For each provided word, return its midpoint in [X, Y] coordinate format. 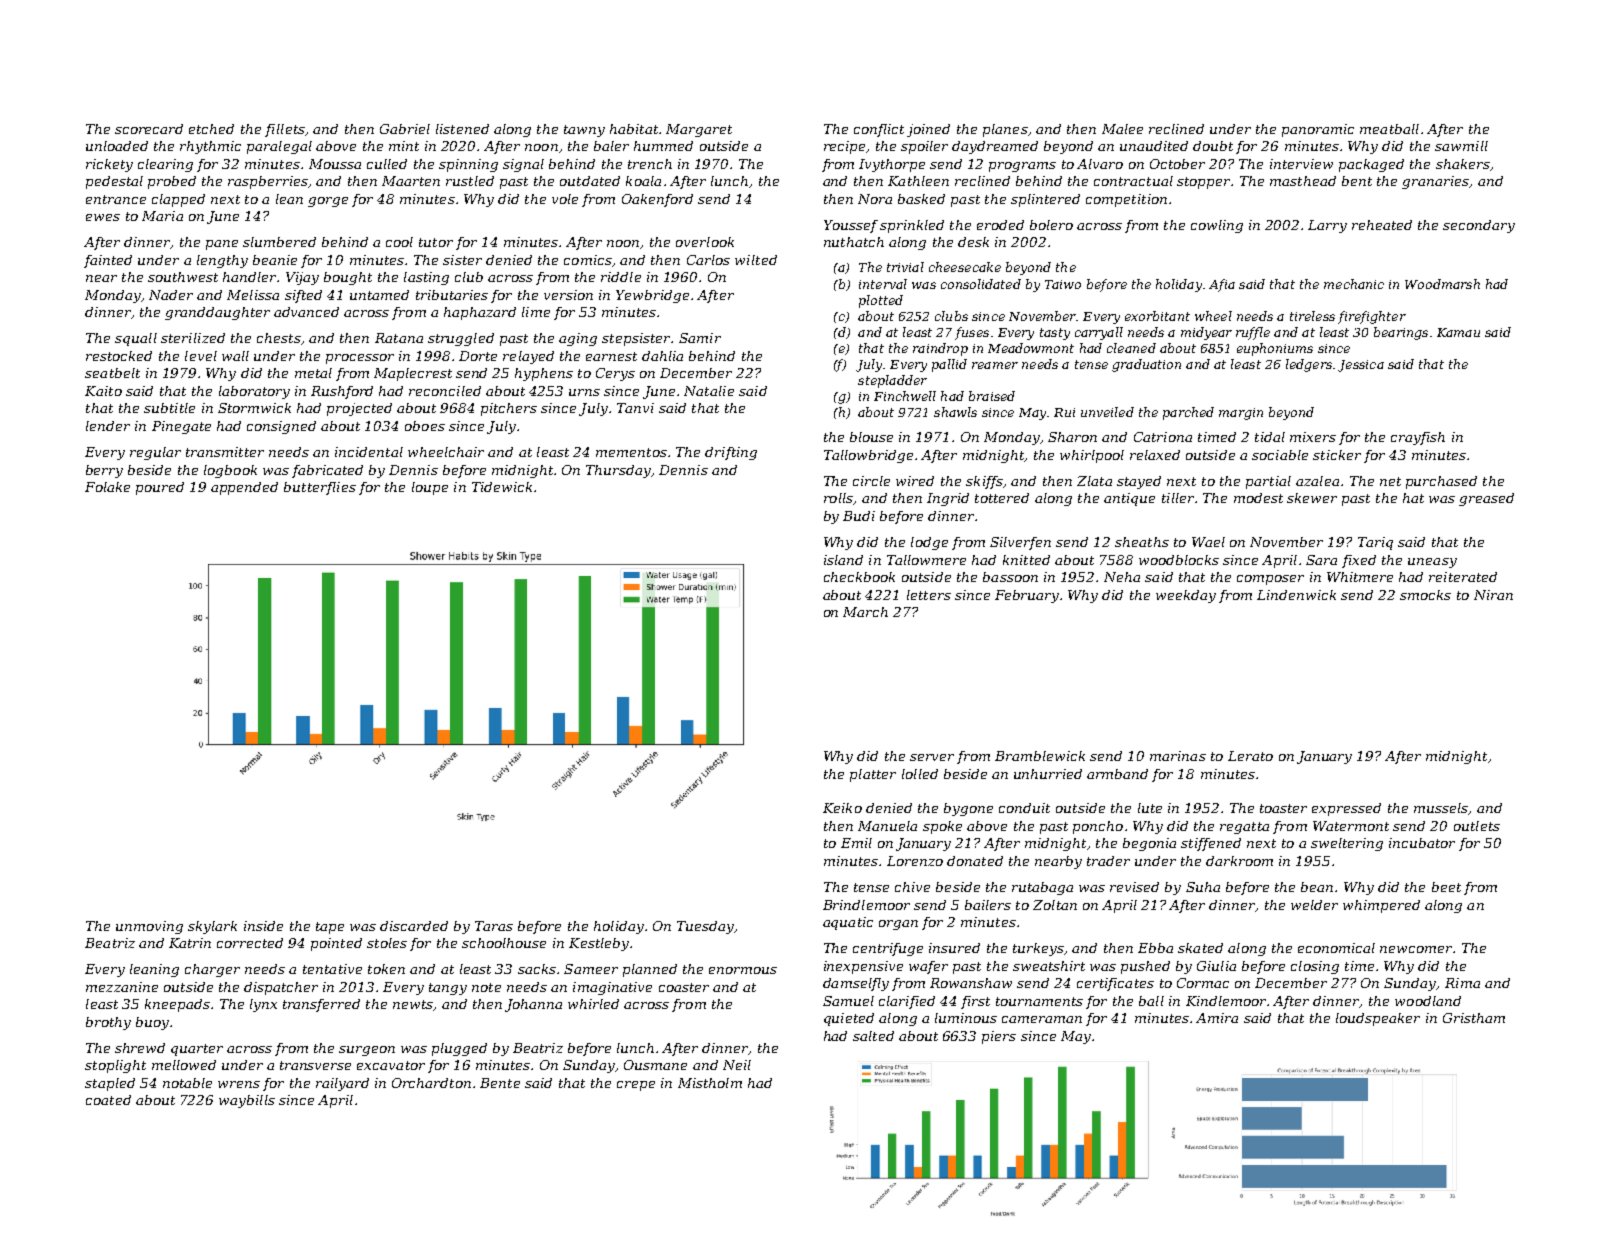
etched [211, 129]
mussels [1441, 808]
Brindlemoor [866, 905]
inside [263, 926]
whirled [593, 1004]
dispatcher [281, 988]
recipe [844, 147]
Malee [1122, 129]
